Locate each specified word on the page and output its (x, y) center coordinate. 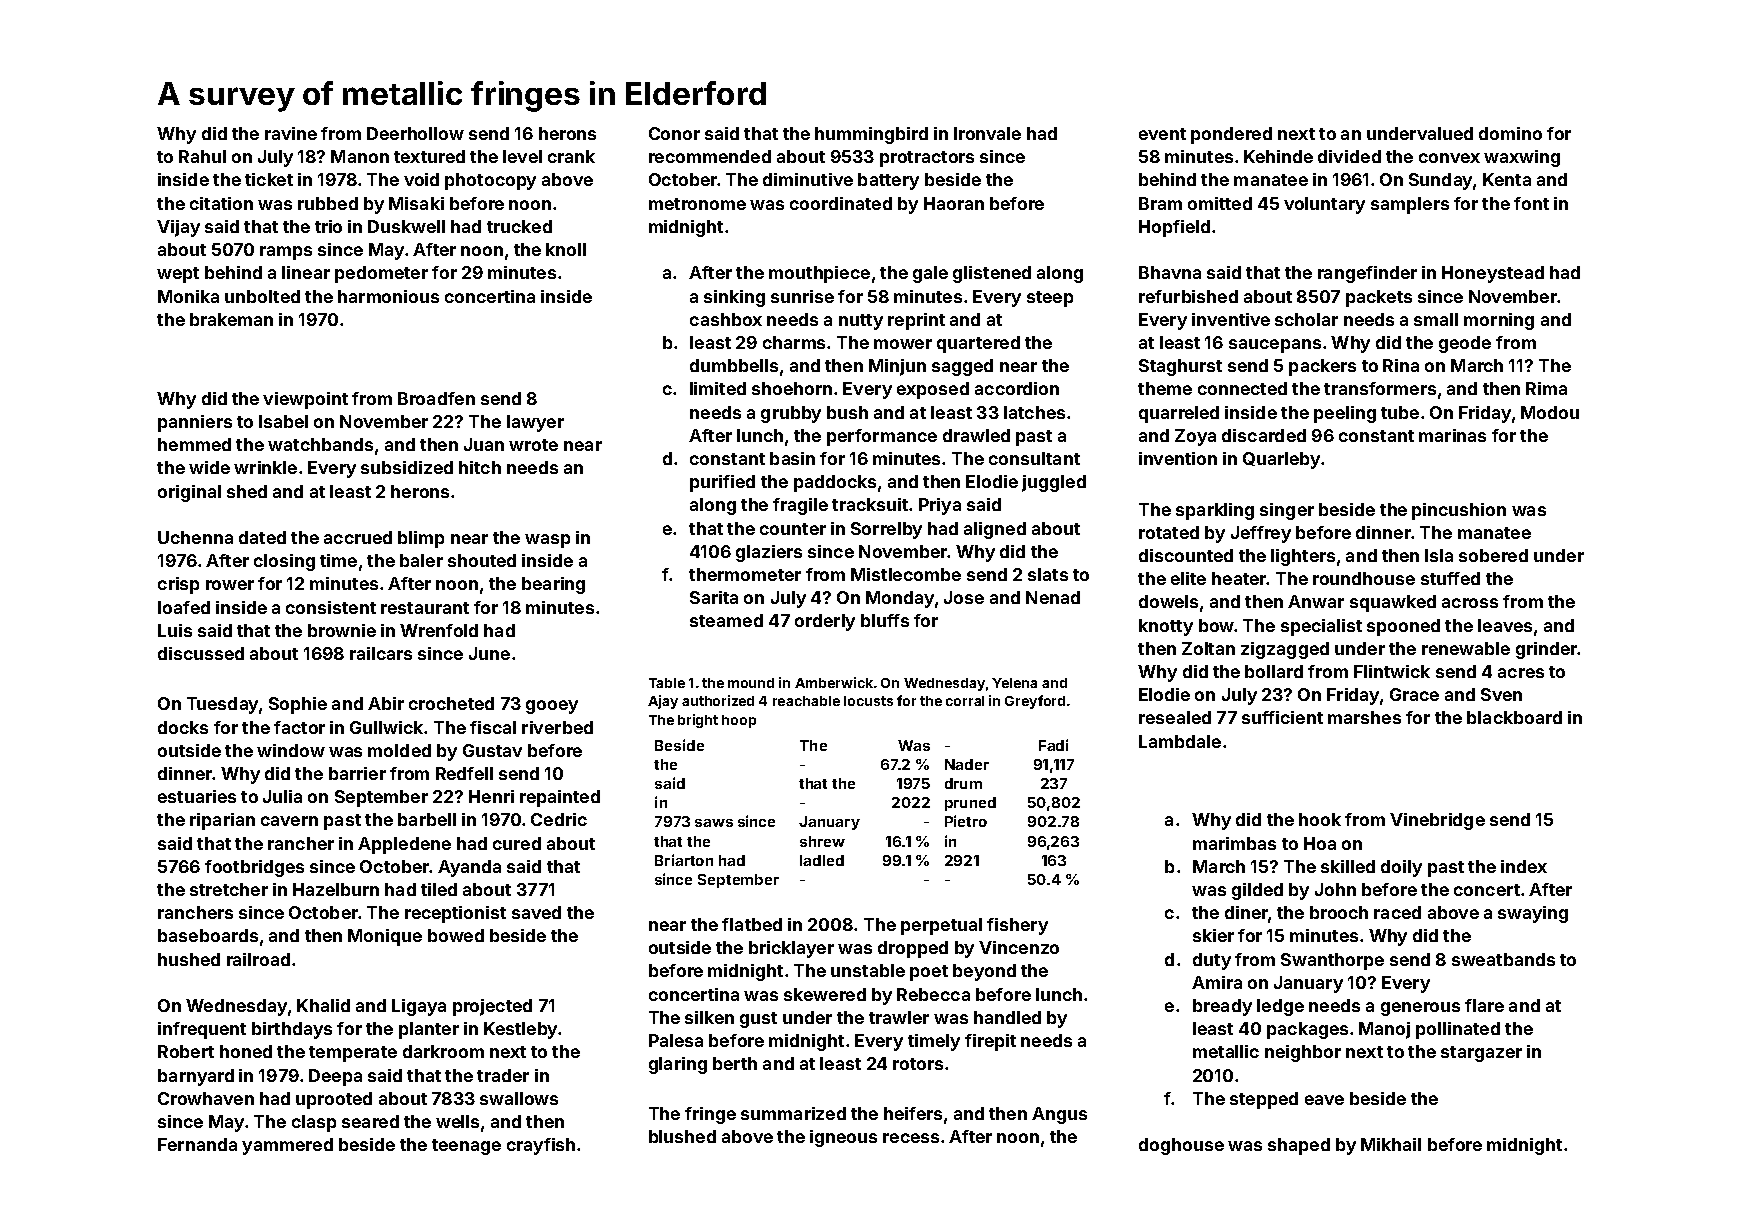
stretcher (229, 889)
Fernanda (197, 1144)
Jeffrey (1261, 534)
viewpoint (305, 400)
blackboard (1514, 717)
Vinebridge (1437, 821)
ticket (269, 179)
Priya (940, 506)
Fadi (1053, 745)
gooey (552, 707)
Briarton (684, 860)
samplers (1410, 205)
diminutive (808, 179)
